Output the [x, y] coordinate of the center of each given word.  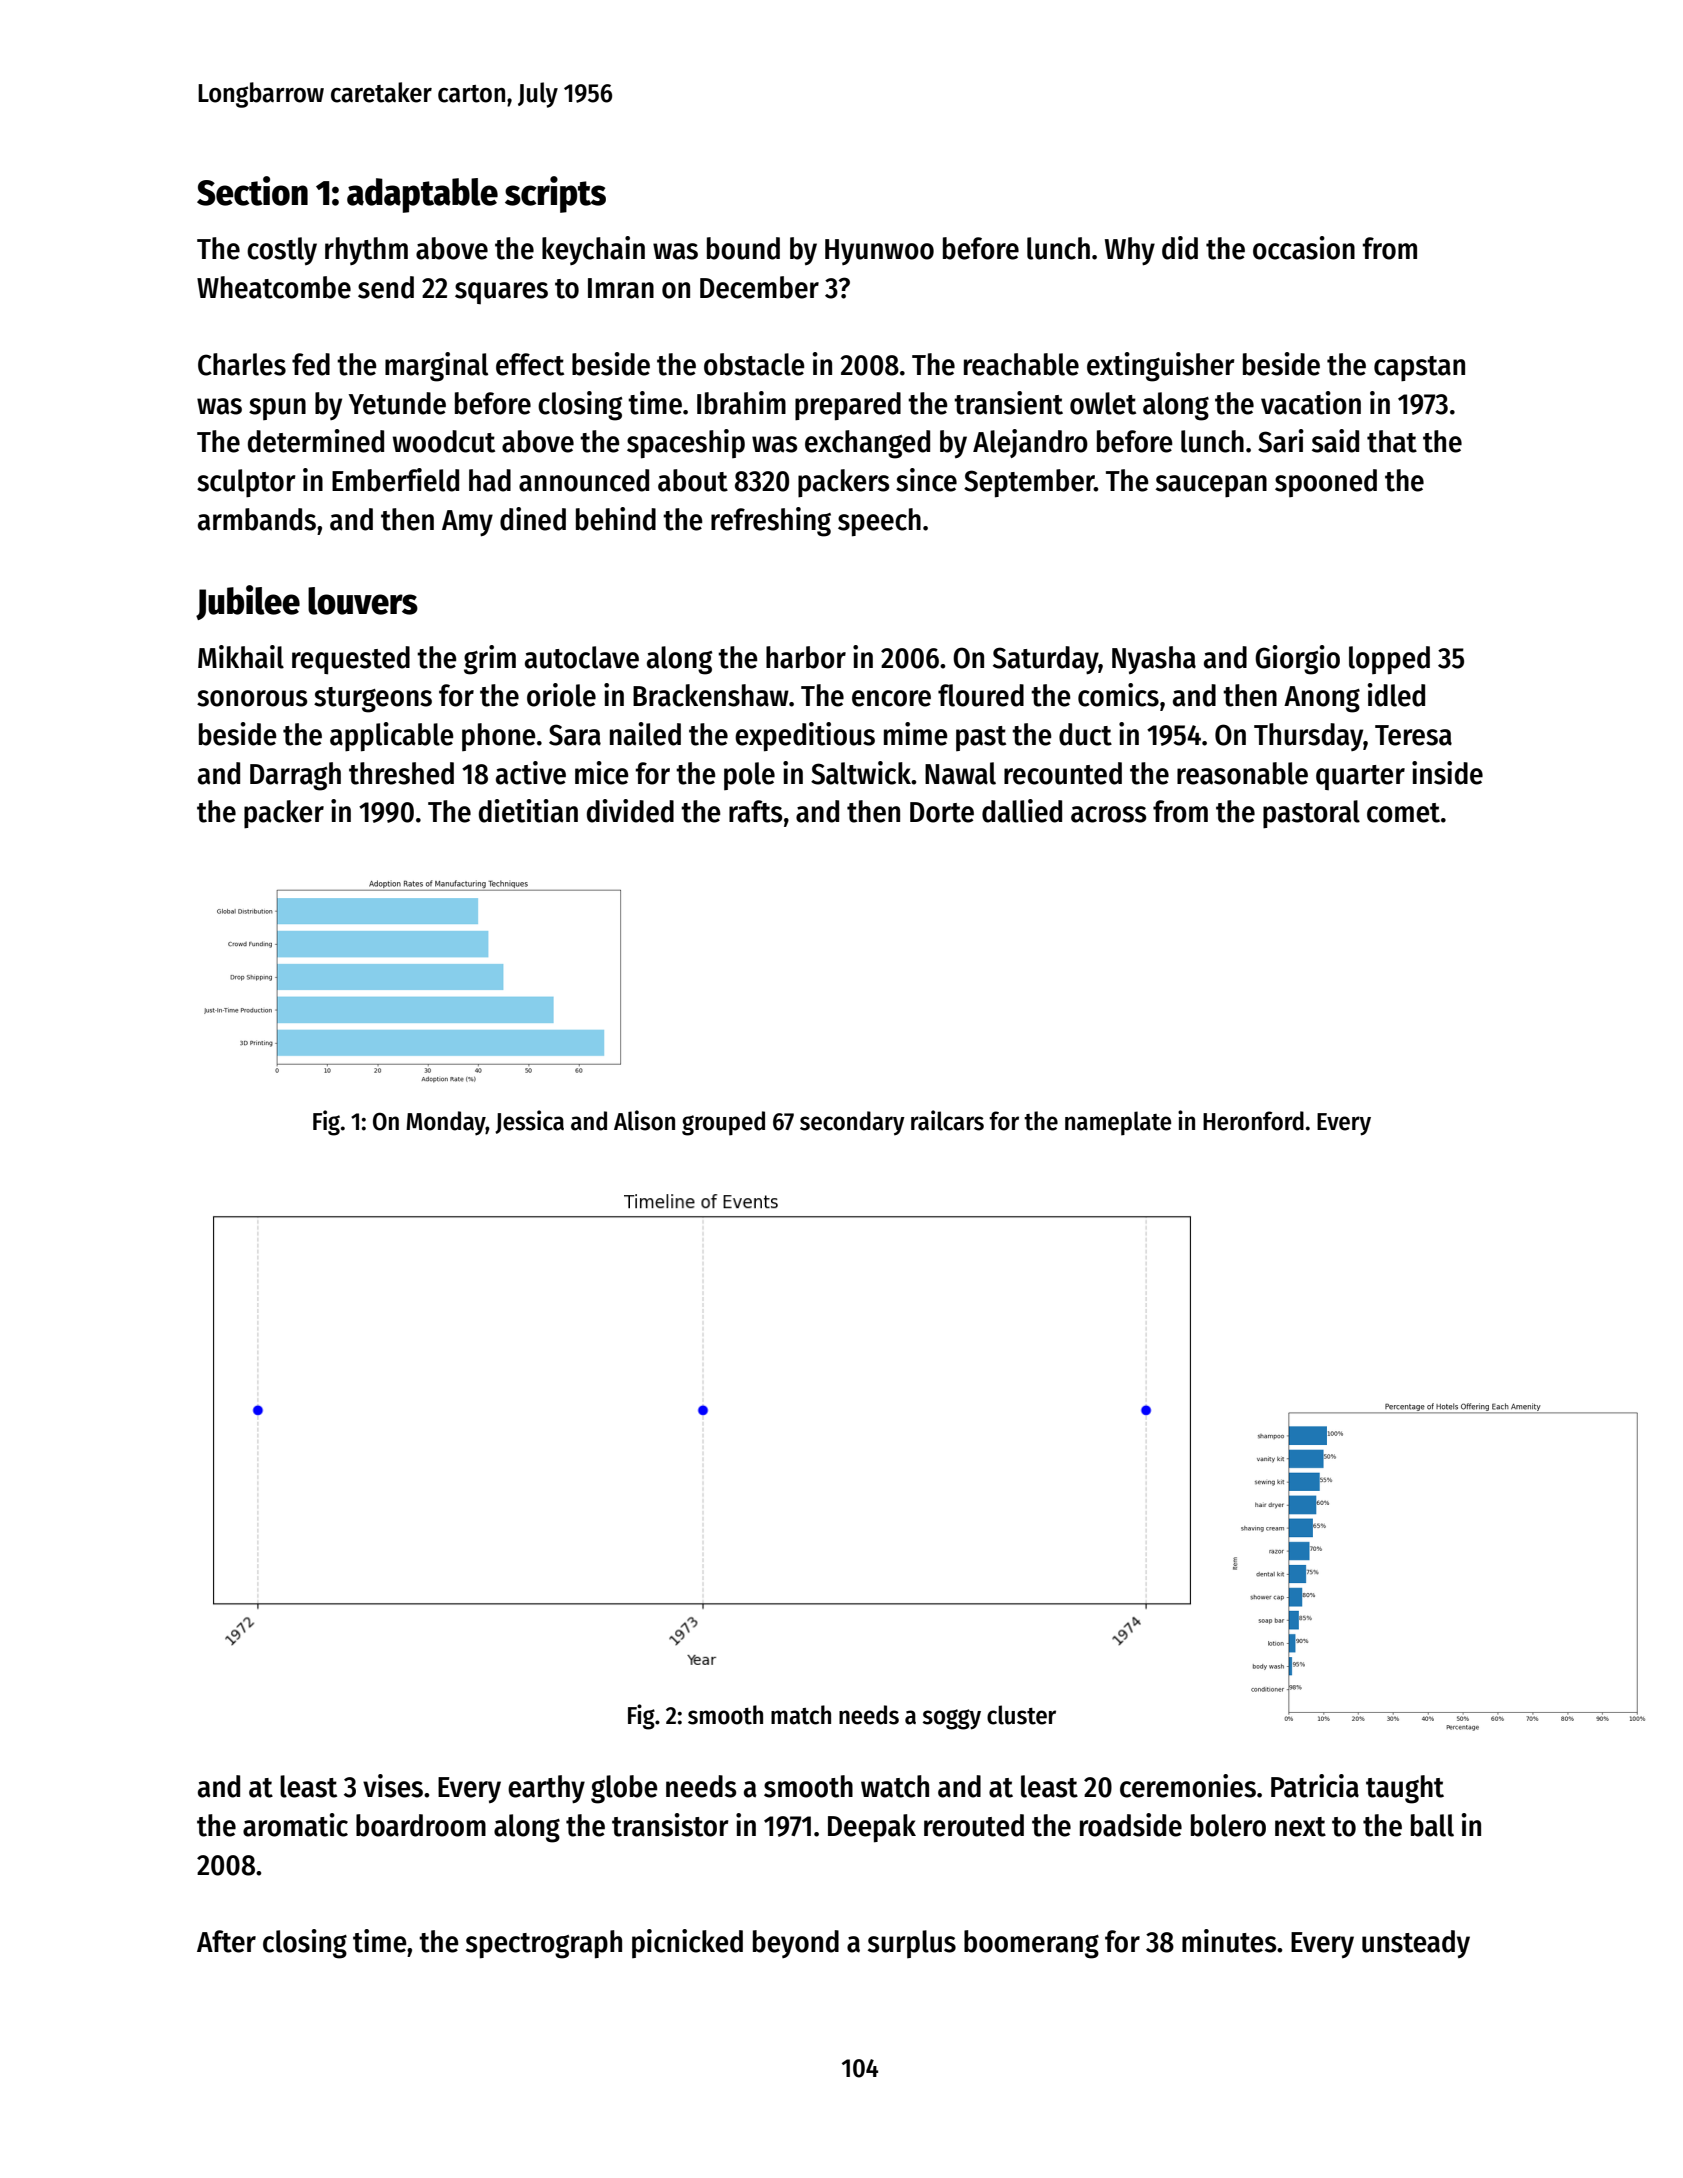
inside [1447, 773]
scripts [555, 194]
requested [351, 660]
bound [743, 248]
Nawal [960, 773]
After [226, 1941]
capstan [1419, 369]
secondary [852, 1123]
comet [1403, 813]
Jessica [529, 1122]
